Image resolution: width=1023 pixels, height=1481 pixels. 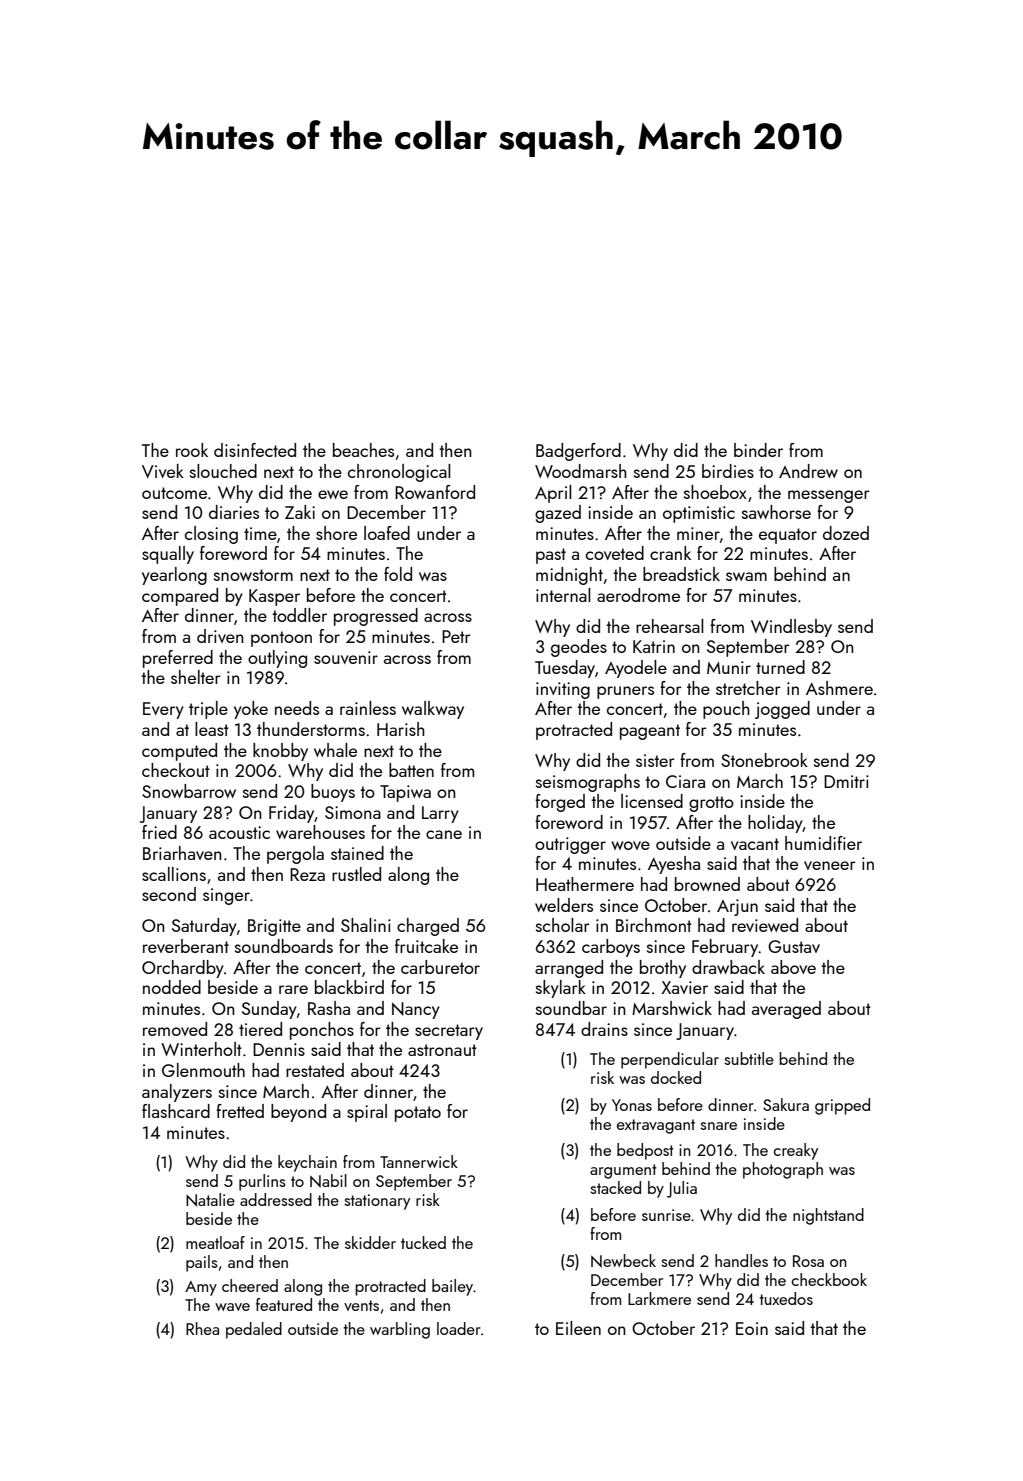 I want to click on arranged, so click(x=569, y=969).
